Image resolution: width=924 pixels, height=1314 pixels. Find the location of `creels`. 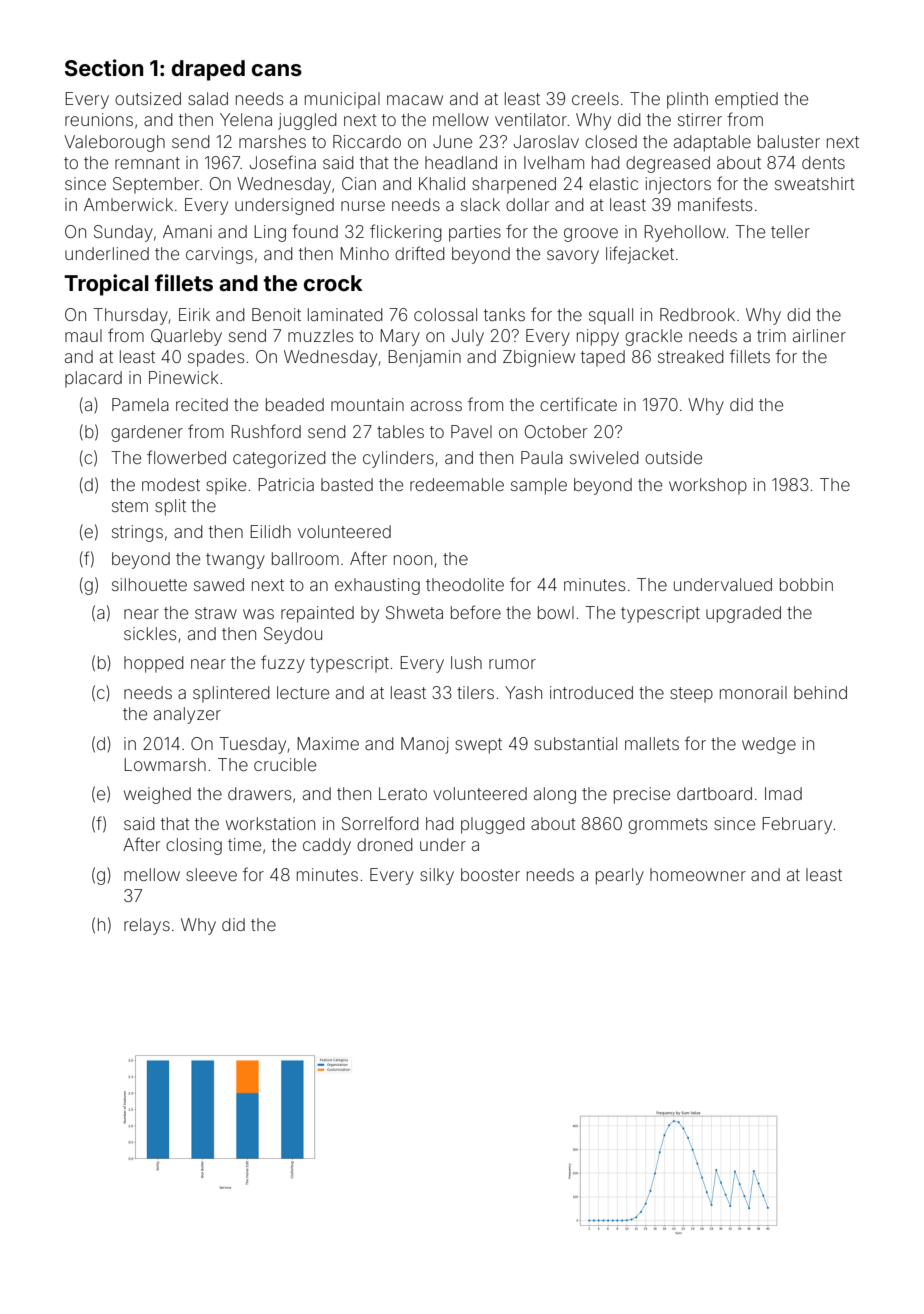

creels is located at coordinates (595, 98).
